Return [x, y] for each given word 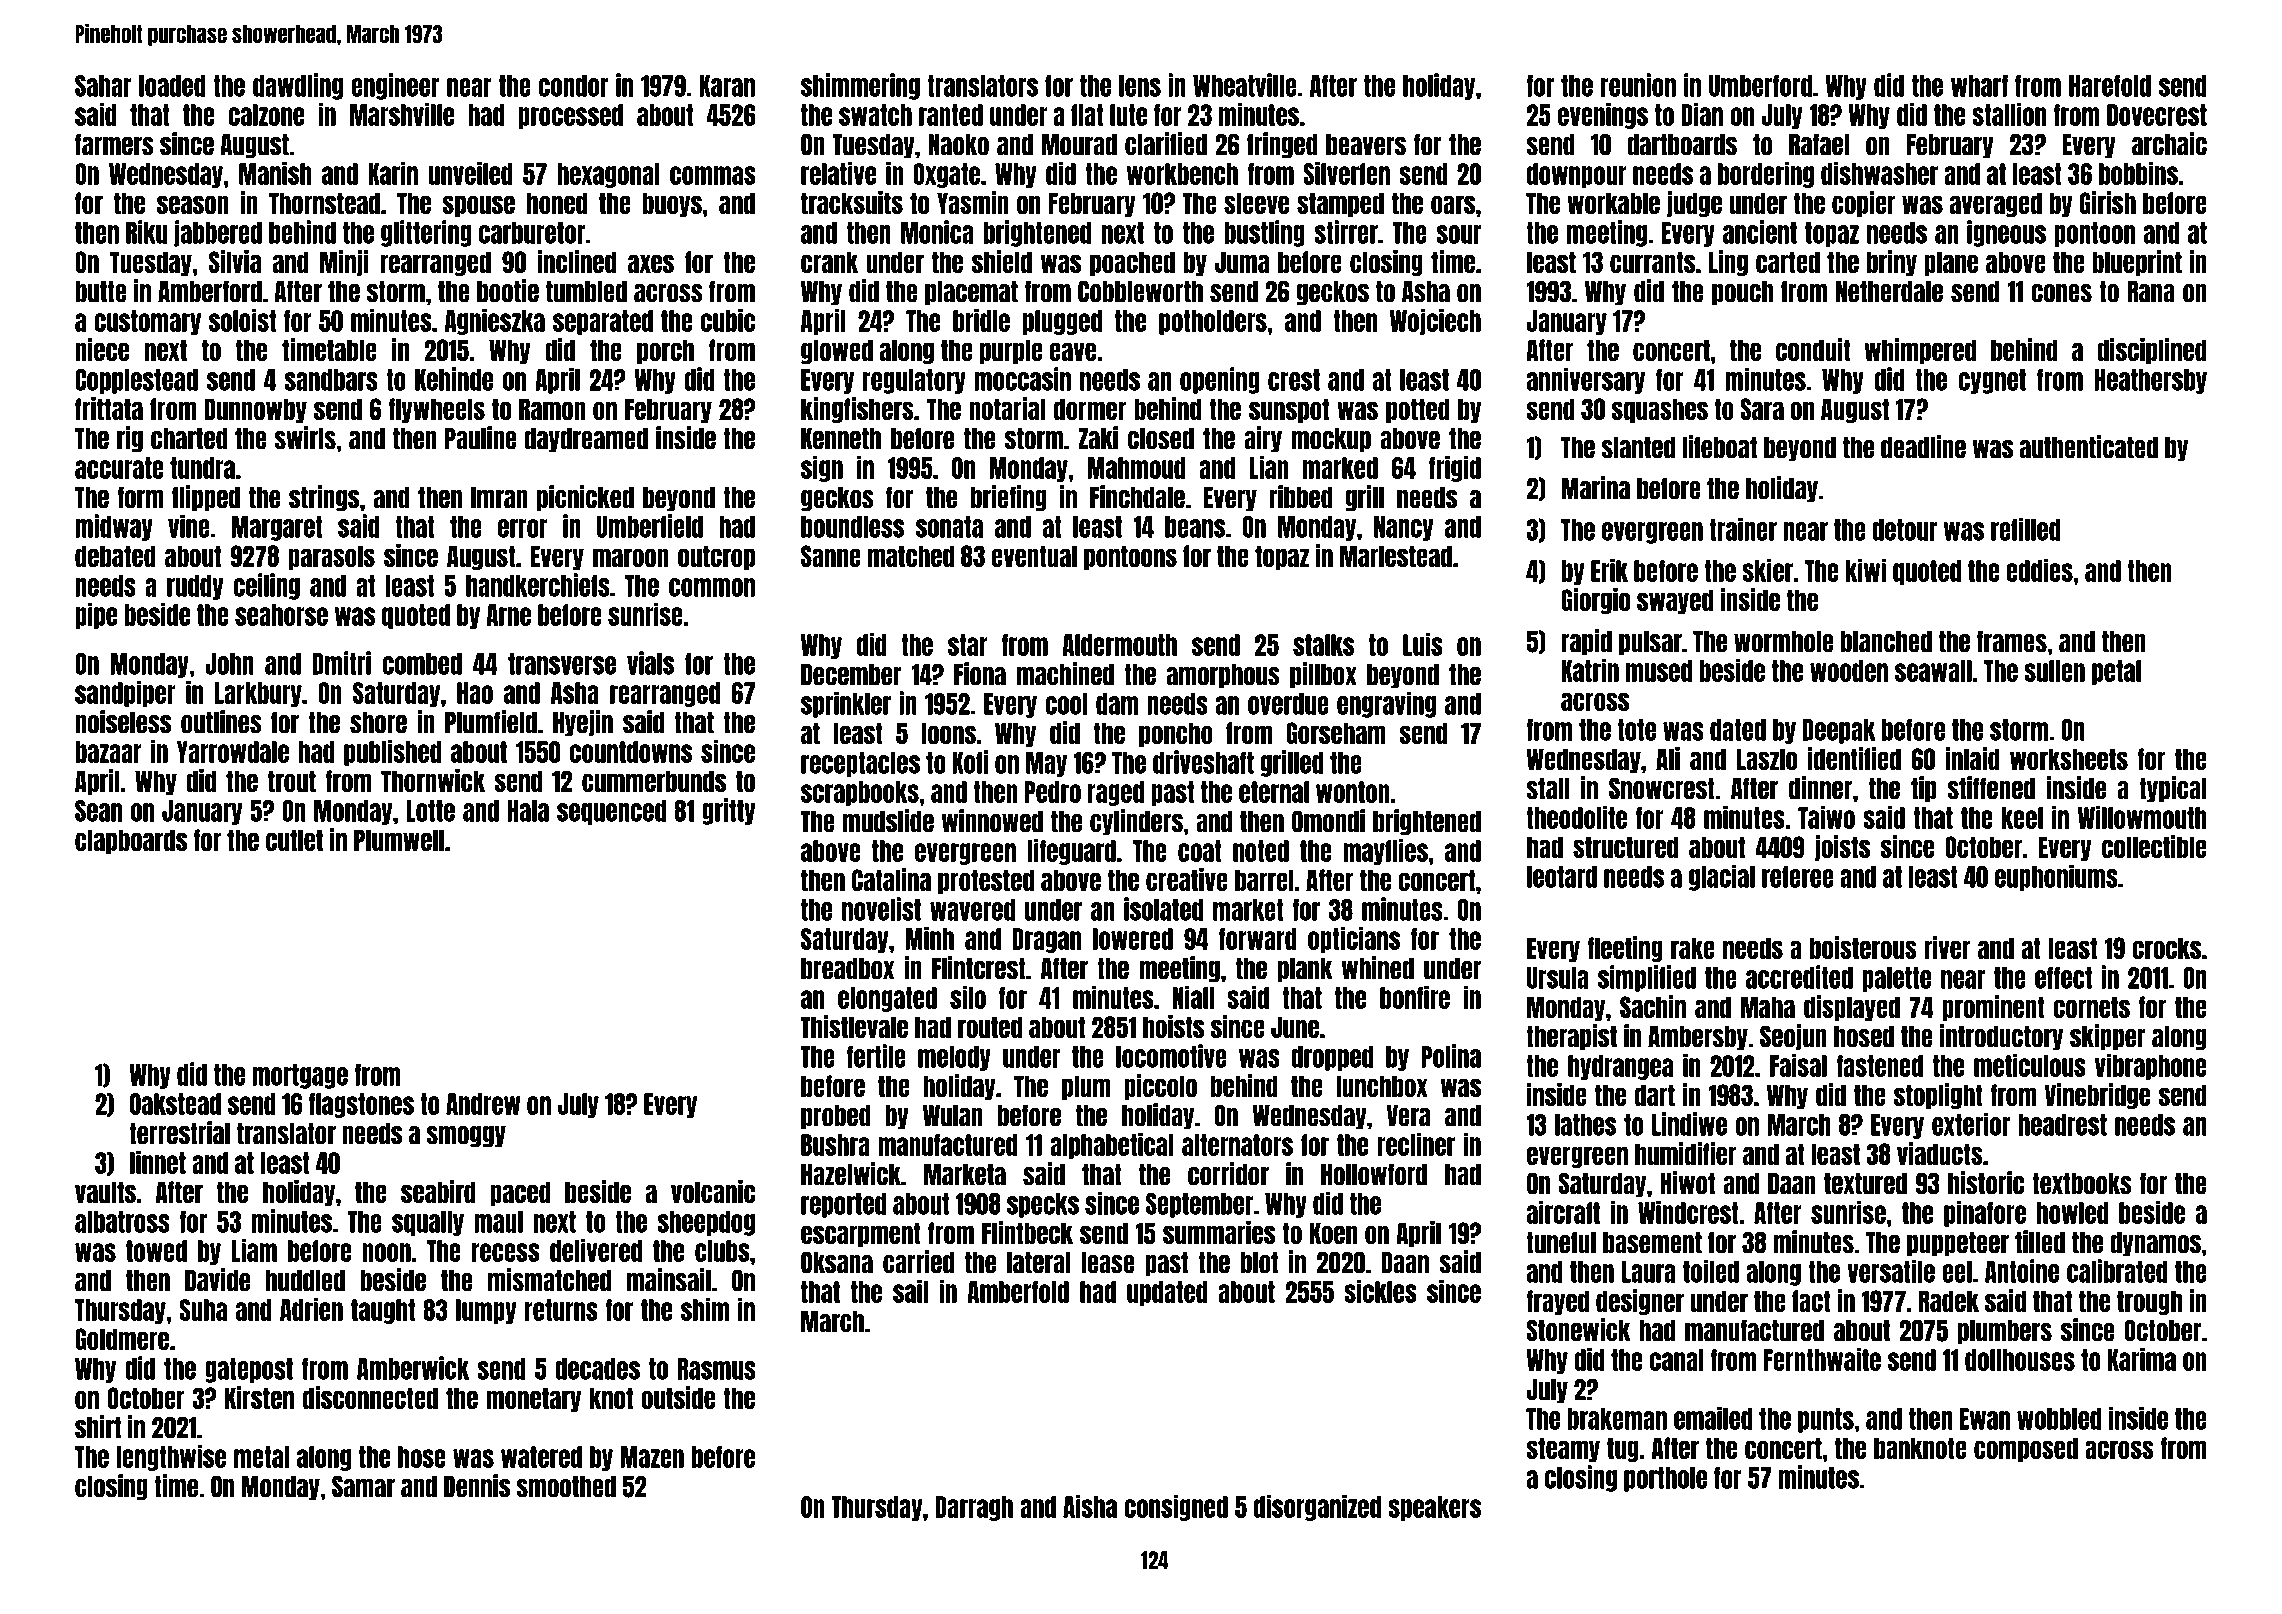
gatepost [249, 1370]
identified [1854, 758]
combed [422, 664]
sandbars [331, 380]
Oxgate [946, 175]
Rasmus [716, 1369]
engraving [1386, 705]
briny [1892, 263]
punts [1826, 1420]
